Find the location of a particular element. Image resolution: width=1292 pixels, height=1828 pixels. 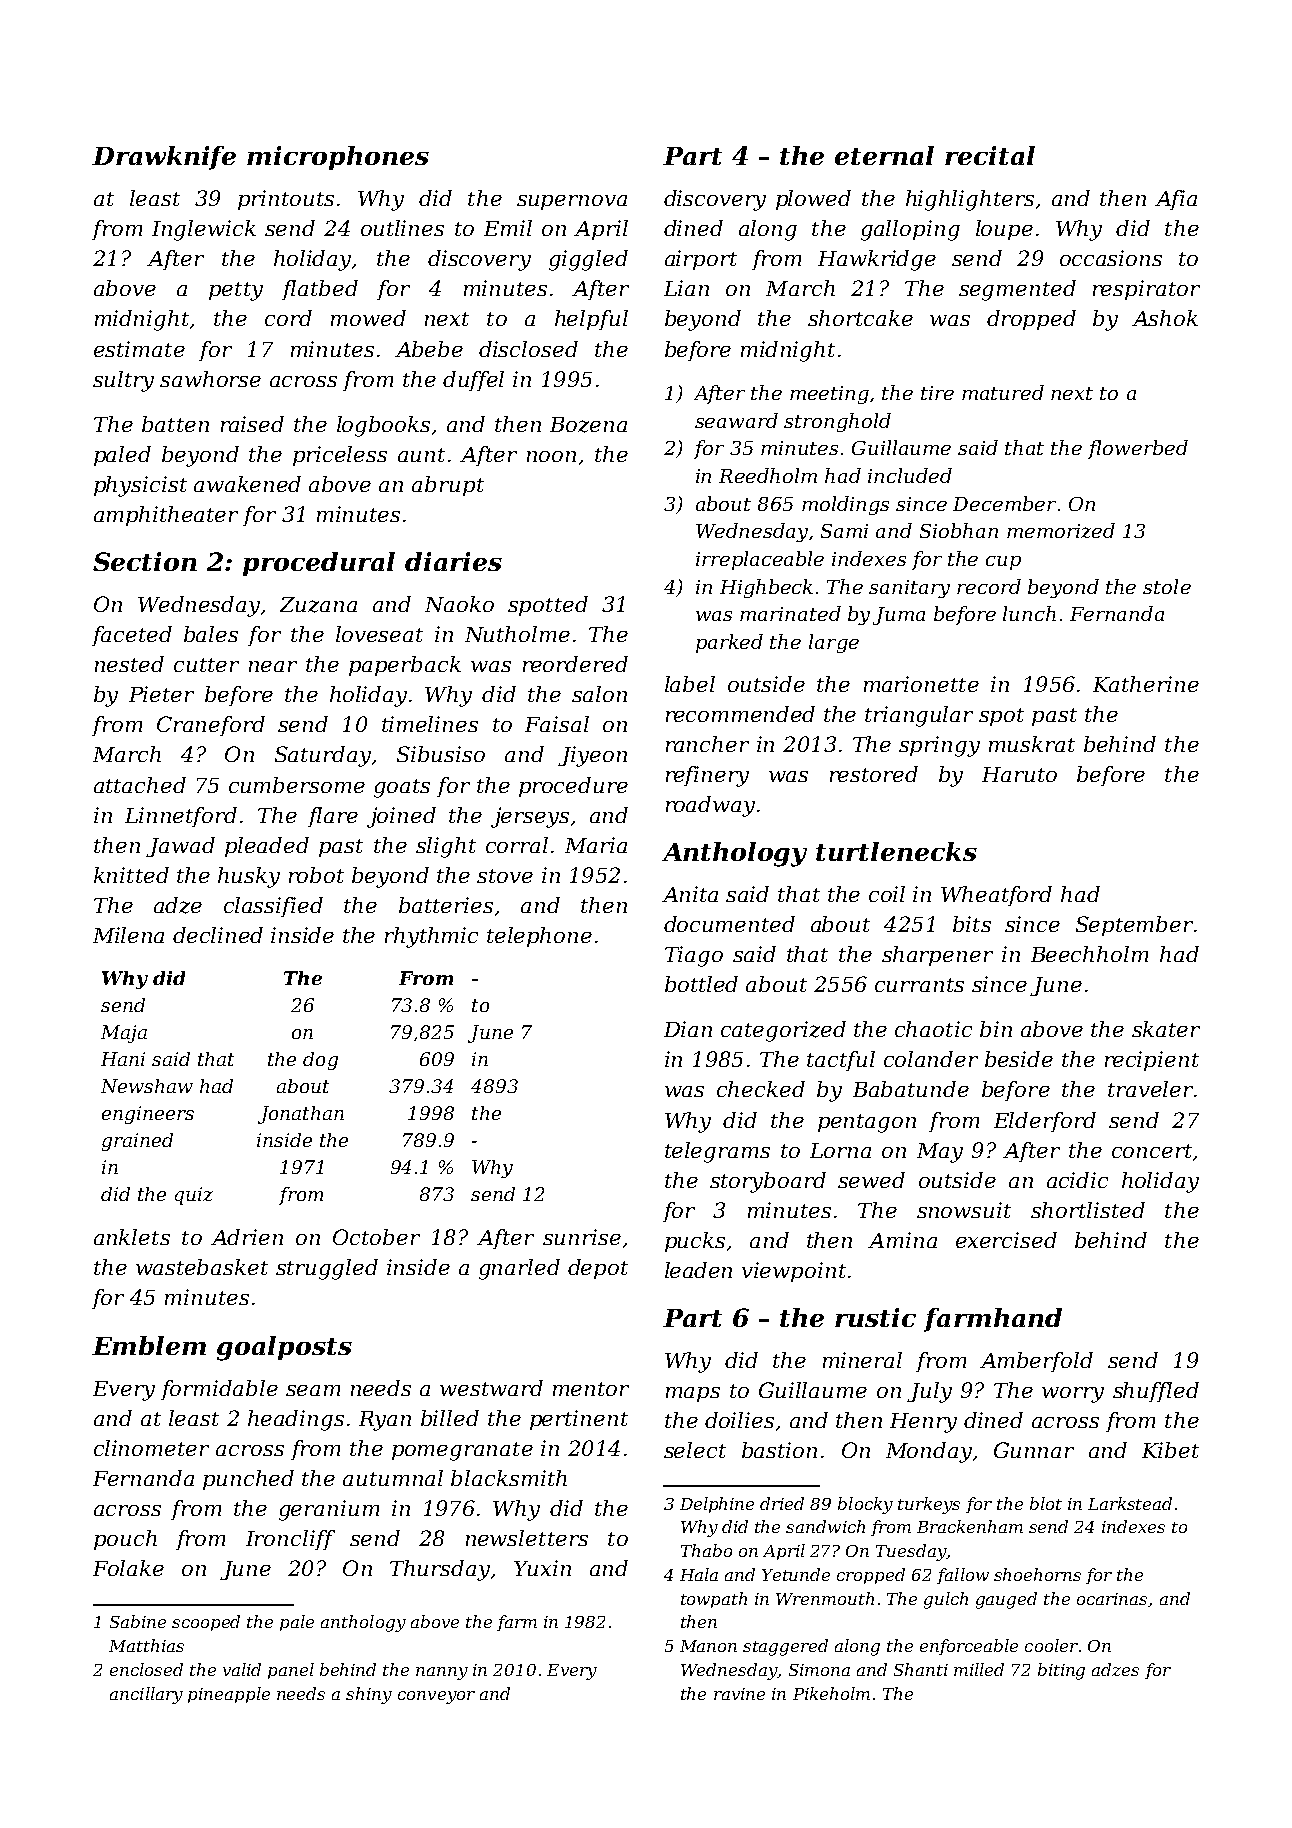

eternal is located at coordinates (884, 155).
